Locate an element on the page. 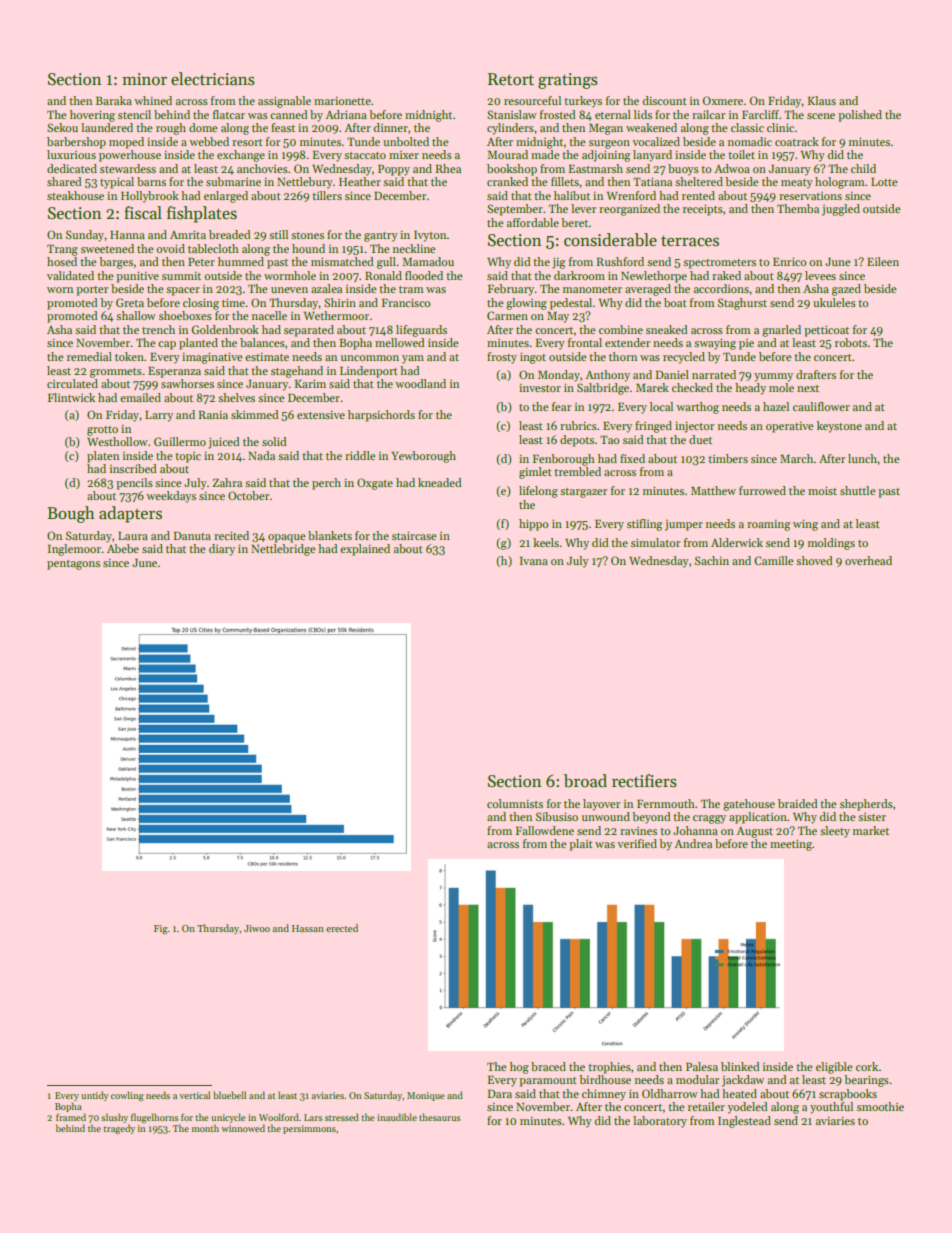 Image resolution: width=952 pixels, height=1233 pixels. untidy is located at coordinates (95, 1096).
